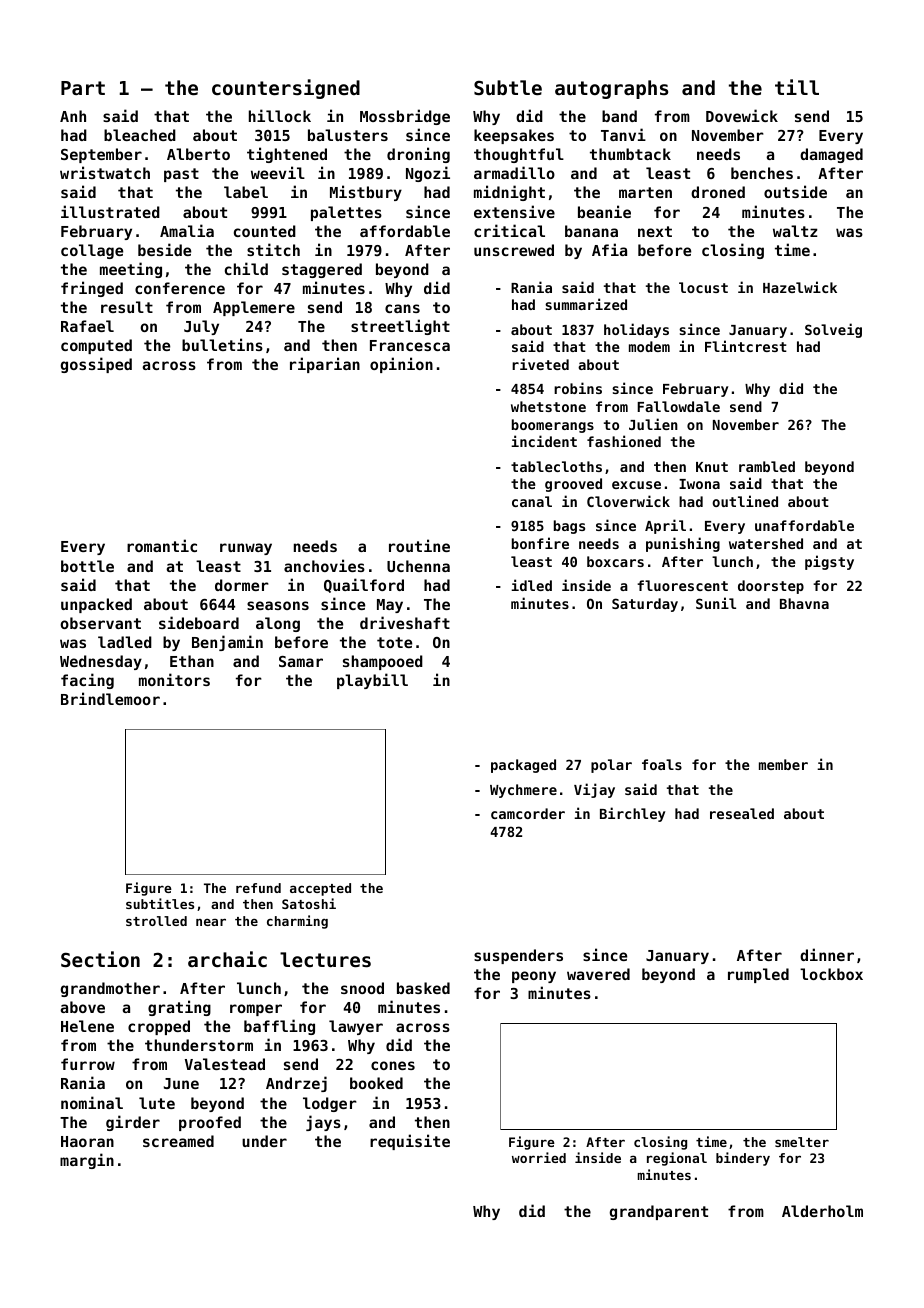 Image resolution: width=924 pixels, height=1308 pixels. What do you see at coordinates (539, 1157) in the page?
I see `worried` at bounding box center [539, 1157].
